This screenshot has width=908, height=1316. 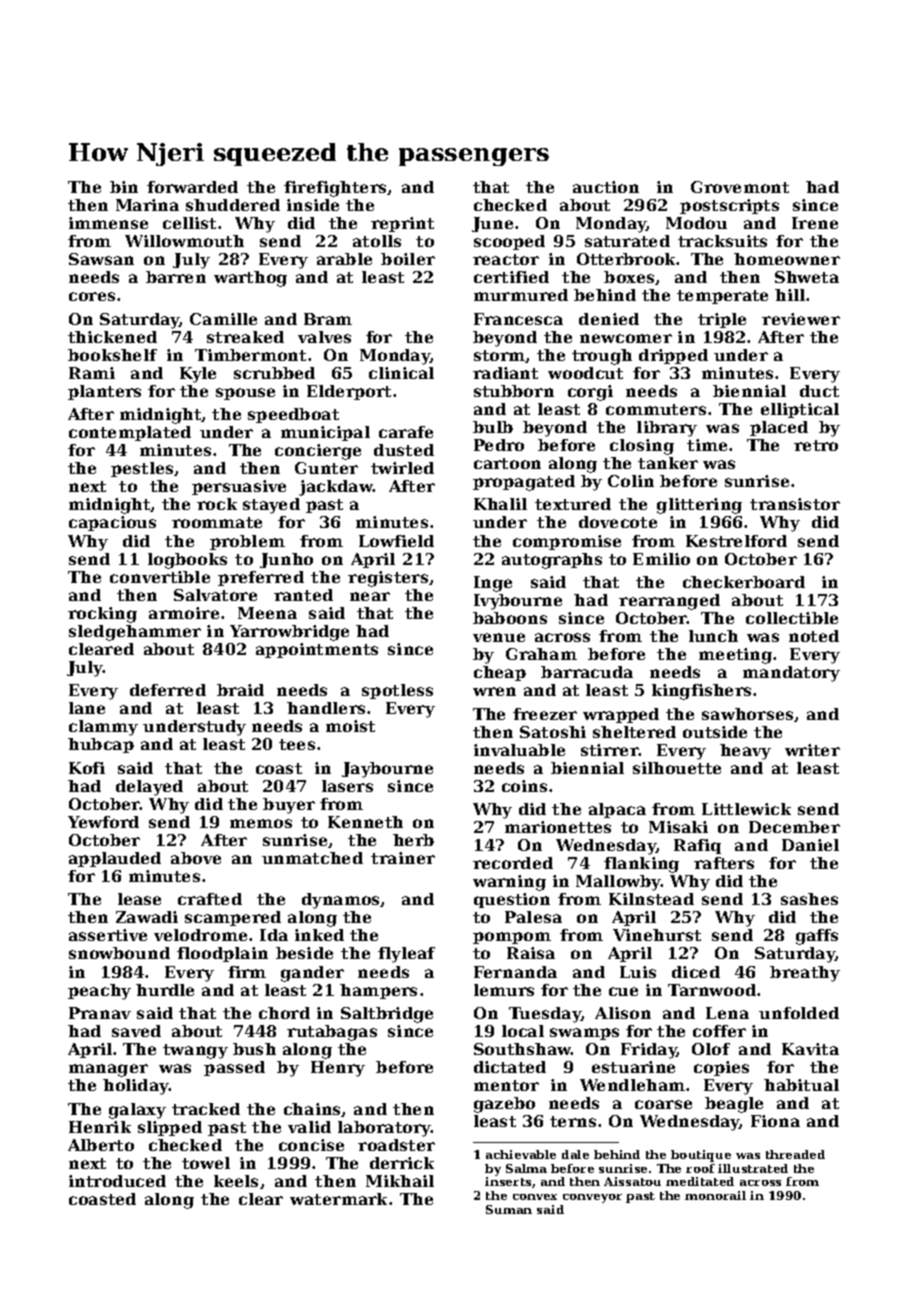 I want to click on warning, so click(x=509, y=883).
